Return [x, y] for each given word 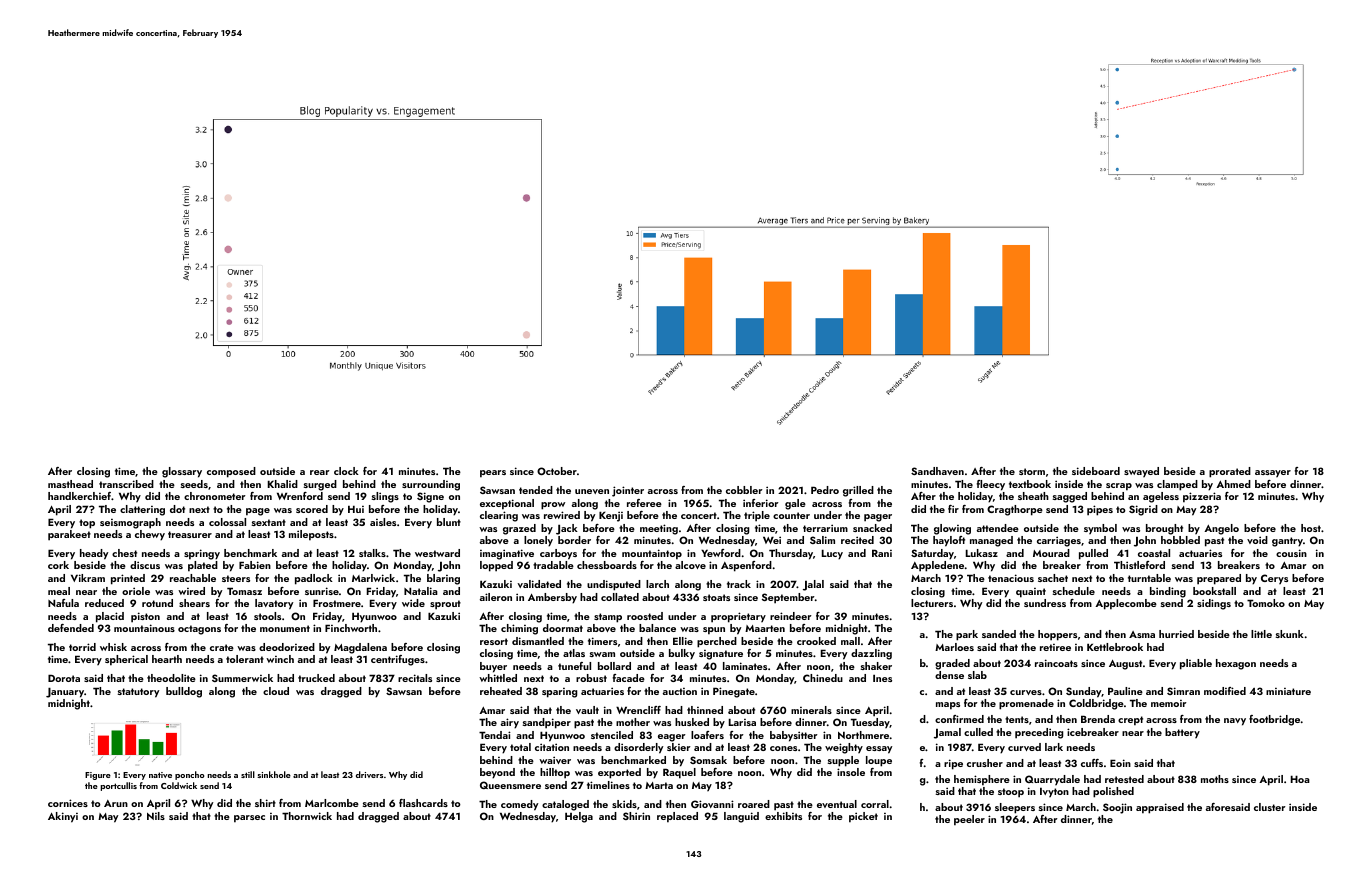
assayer [1273, 473]
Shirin [636, 816]
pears [493, 474]
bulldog [184, 692]
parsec [249, 819]
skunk [1290, 634]
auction [680, 691]
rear [320, 472]
